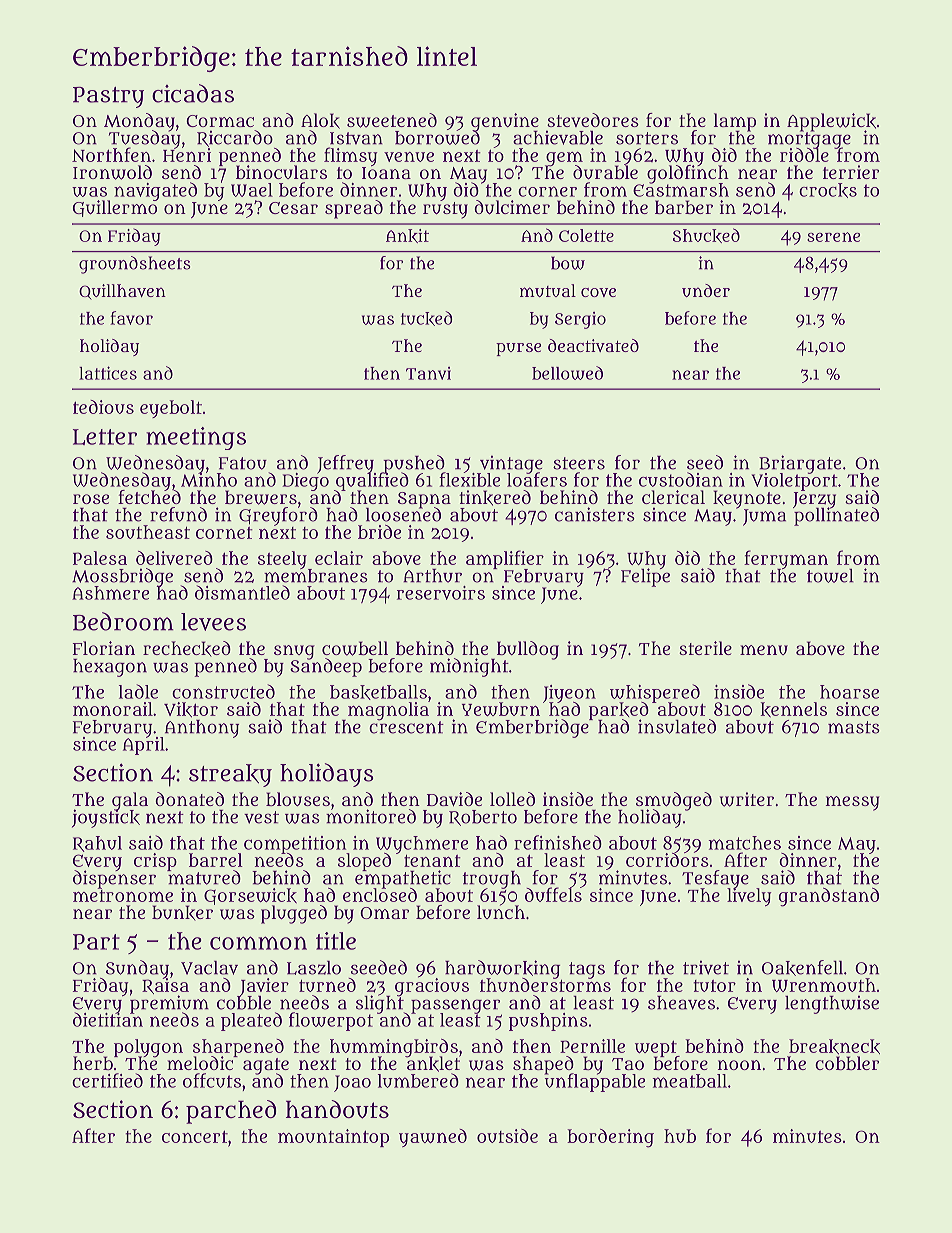  Describe the element at coordinates (216, 860) in the screenshot. I see `barrel` at that location.
